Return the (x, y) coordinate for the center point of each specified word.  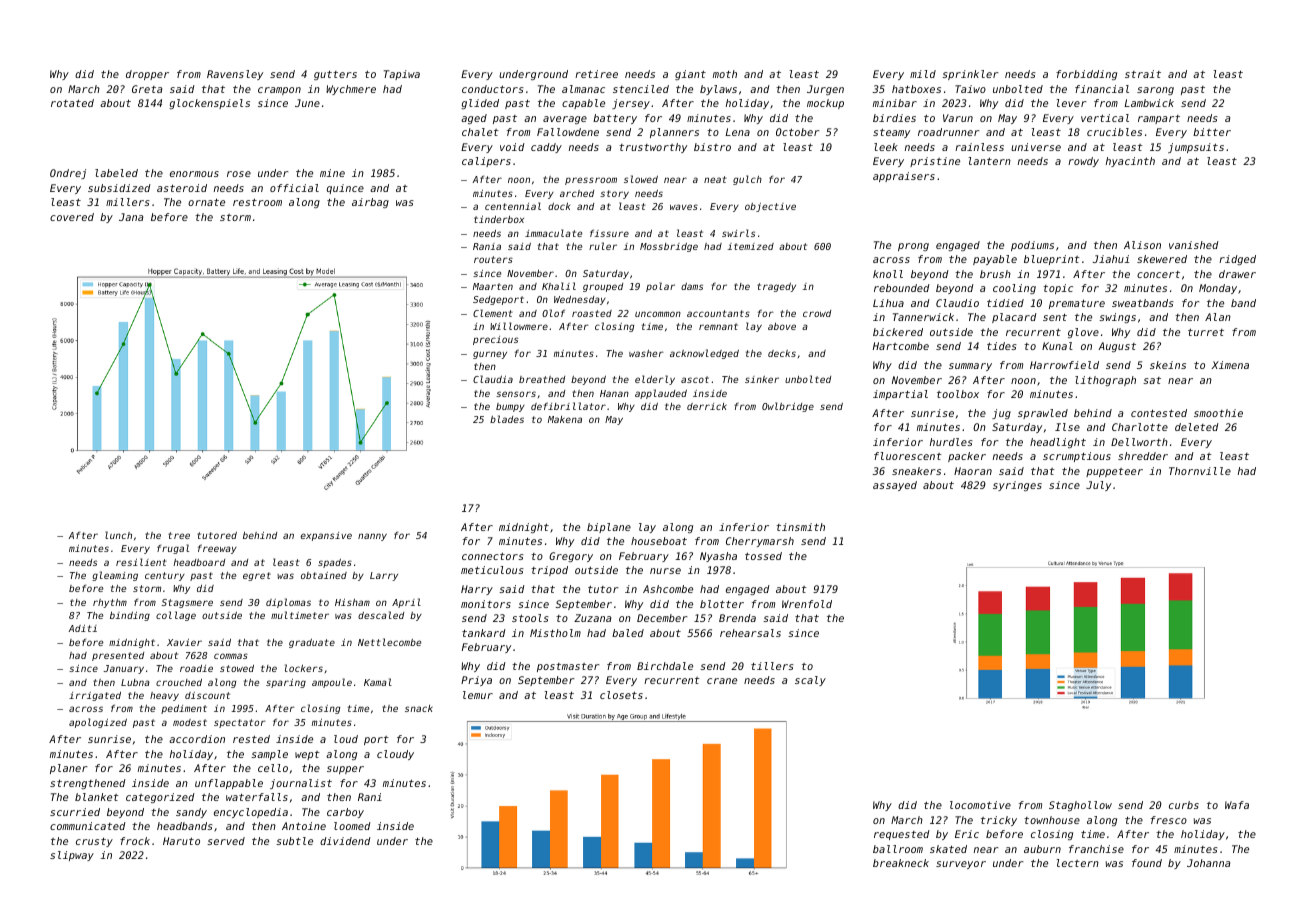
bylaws (718, 90)
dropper (147, 75)
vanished (1194, 245)
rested (251, 739)
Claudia (493, 379)
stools (530, 618)
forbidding (1086, 75)
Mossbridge (669, 247)
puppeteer (1114, 472)
